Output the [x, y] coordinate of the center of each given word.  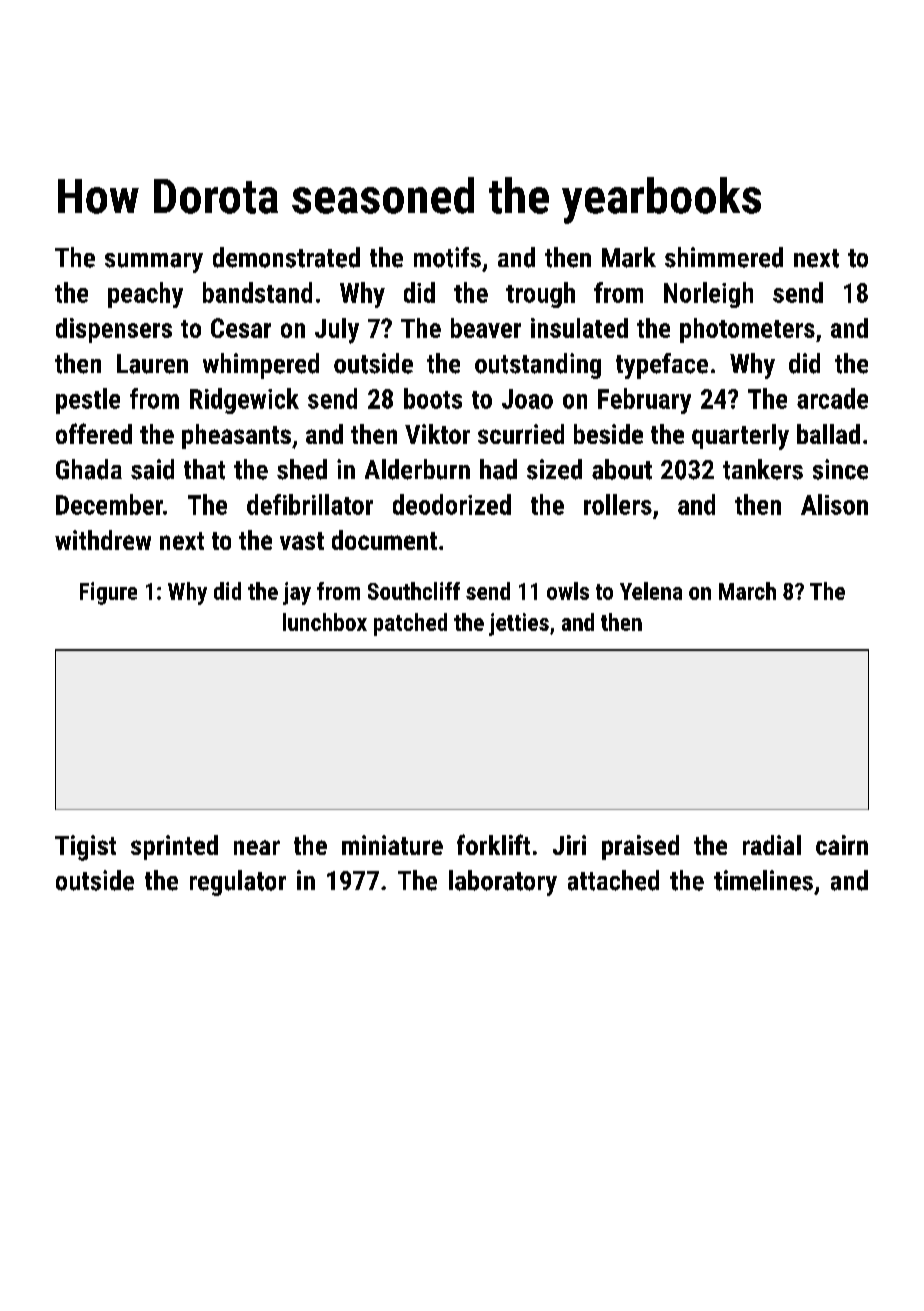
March [747, 591]
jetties [519, 624]
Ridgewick [244, 401]
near [257, 847]
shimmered [724, 257]
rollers [618, 504]
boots [433, 398]
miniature [392, 845]
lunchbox [325, 622]
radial [772, 845]
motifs [447, 257]
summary [154, 263]
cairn [842, 845]
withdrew [103, 540]
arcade [832, 398]
